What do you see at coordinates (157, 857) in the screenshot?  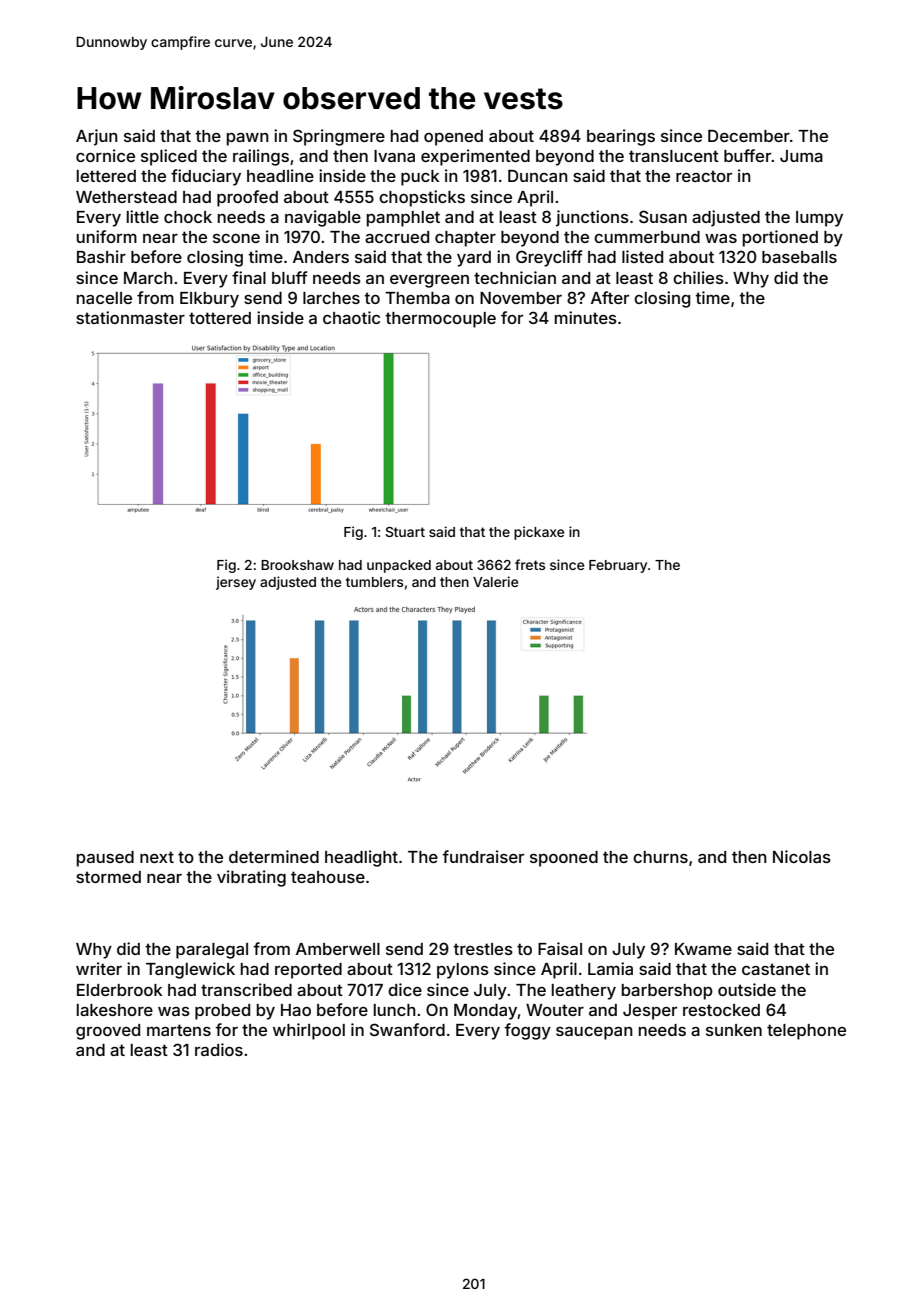 I see `next` at bounding box center [157, 857].
